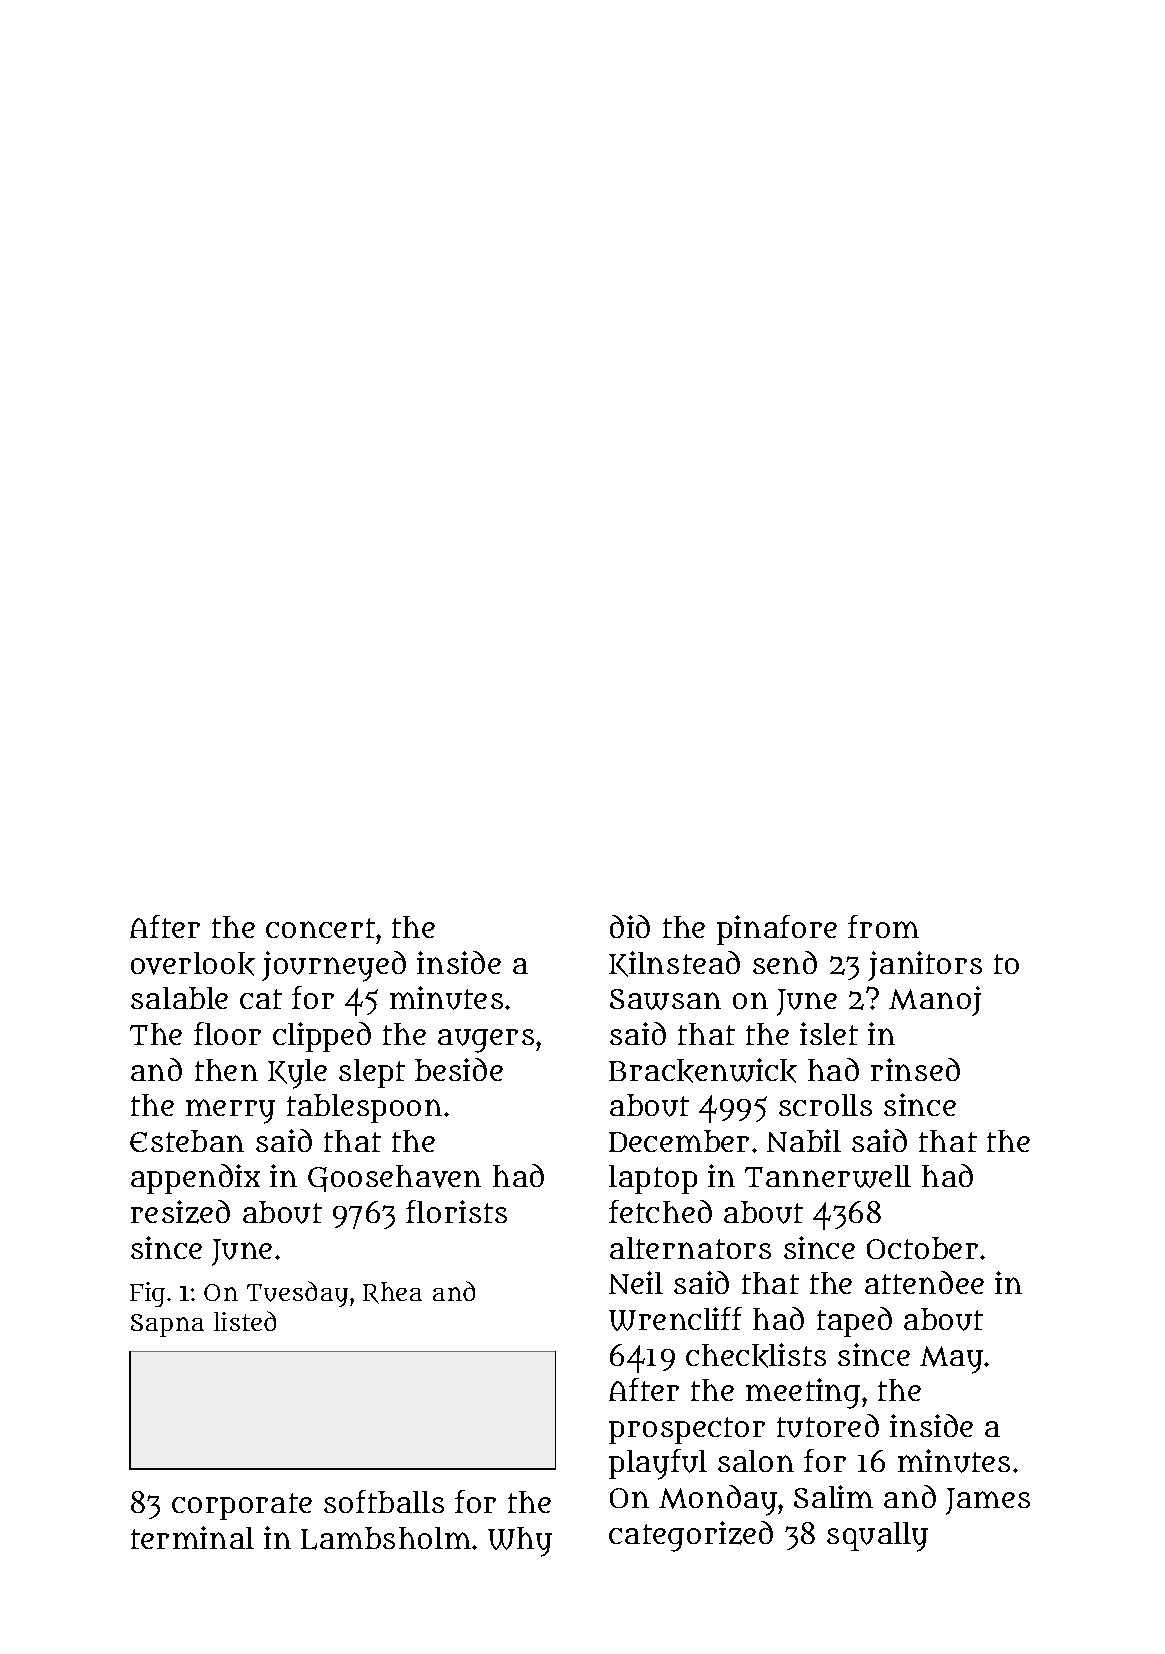  I want to click on florists, so click(456, 1211).
